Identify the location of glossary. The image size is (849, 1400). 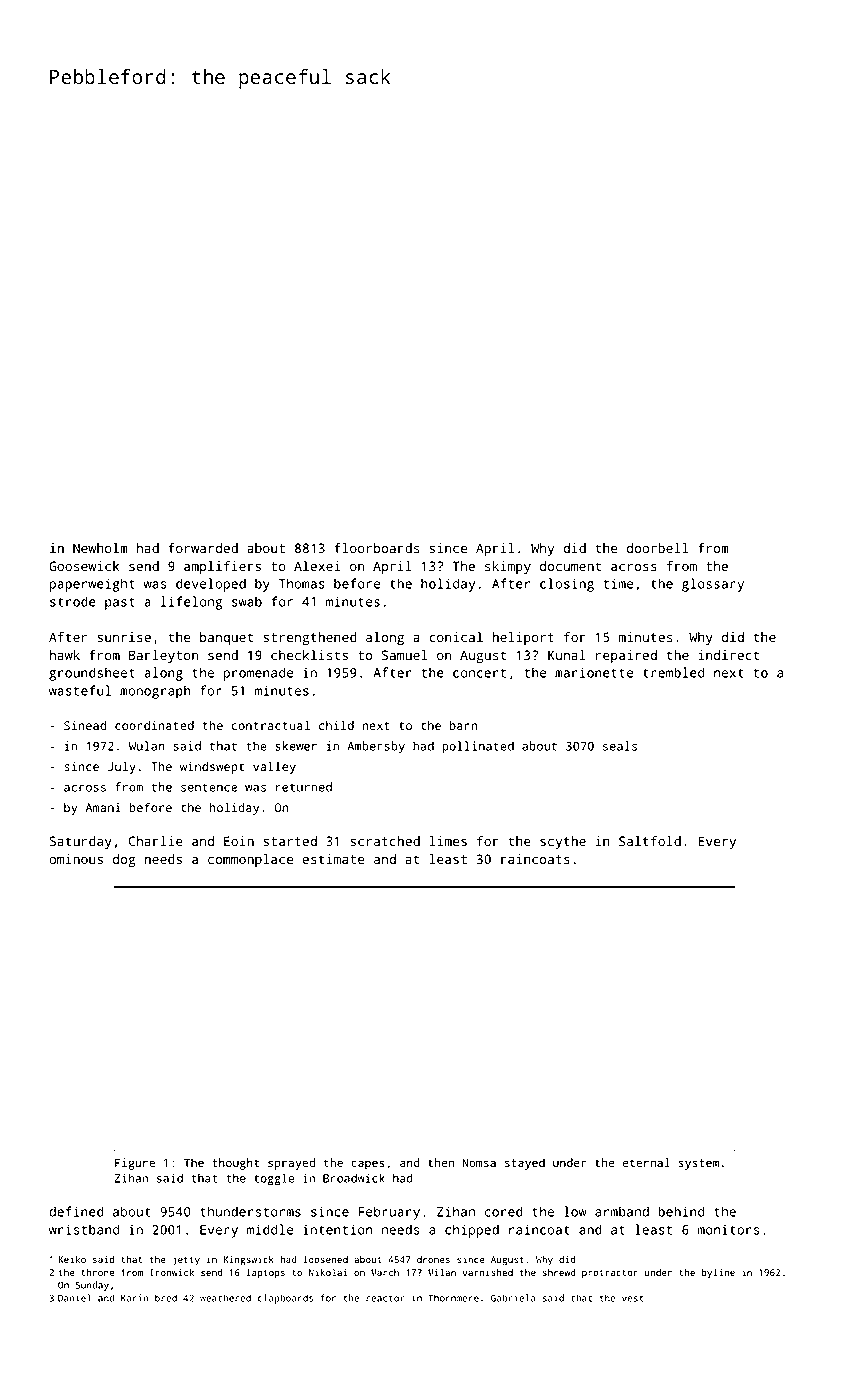
(713, 585).
